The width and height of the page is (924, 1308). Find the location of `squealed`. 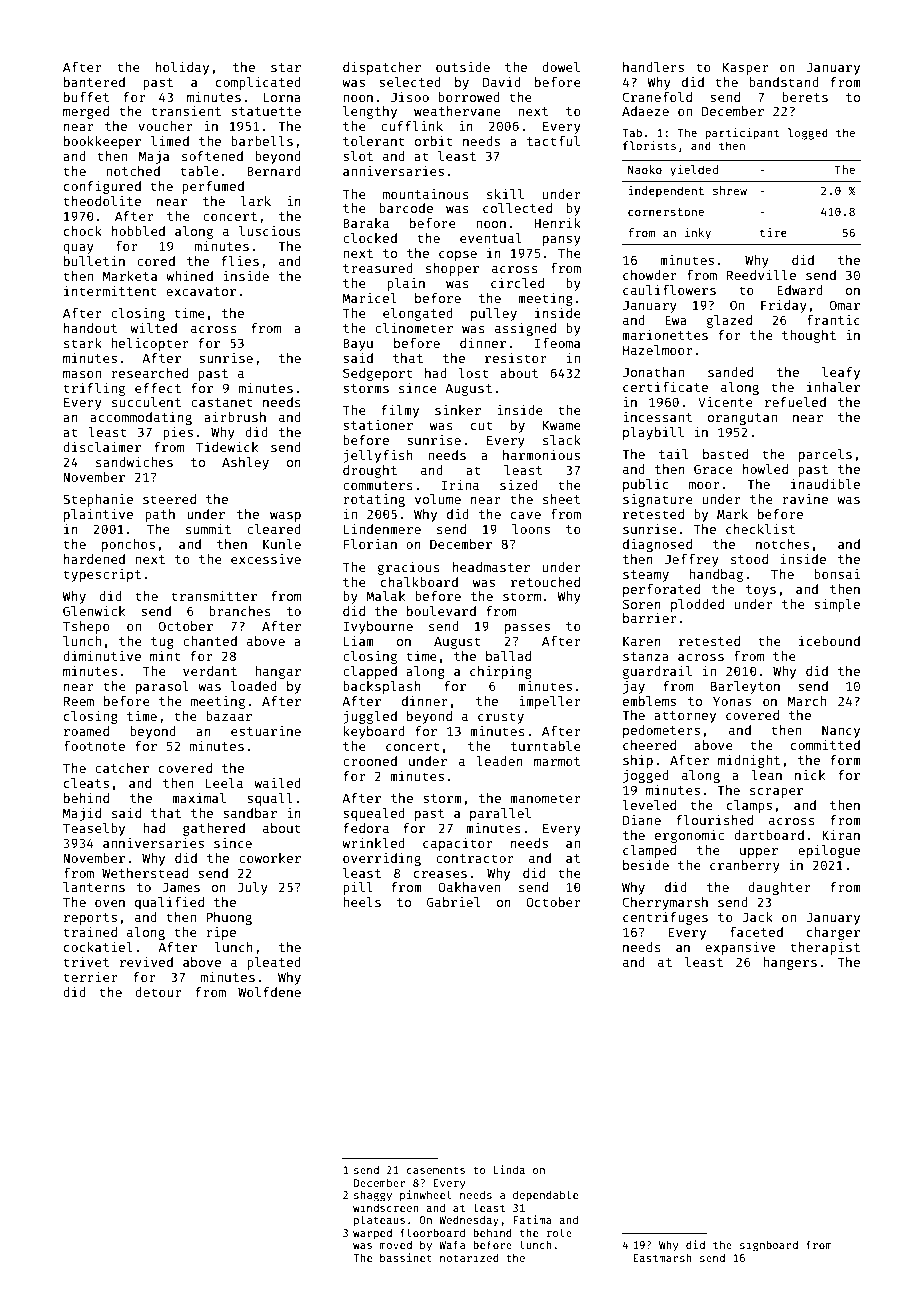

squealed is located at coordinates (374, 814).
